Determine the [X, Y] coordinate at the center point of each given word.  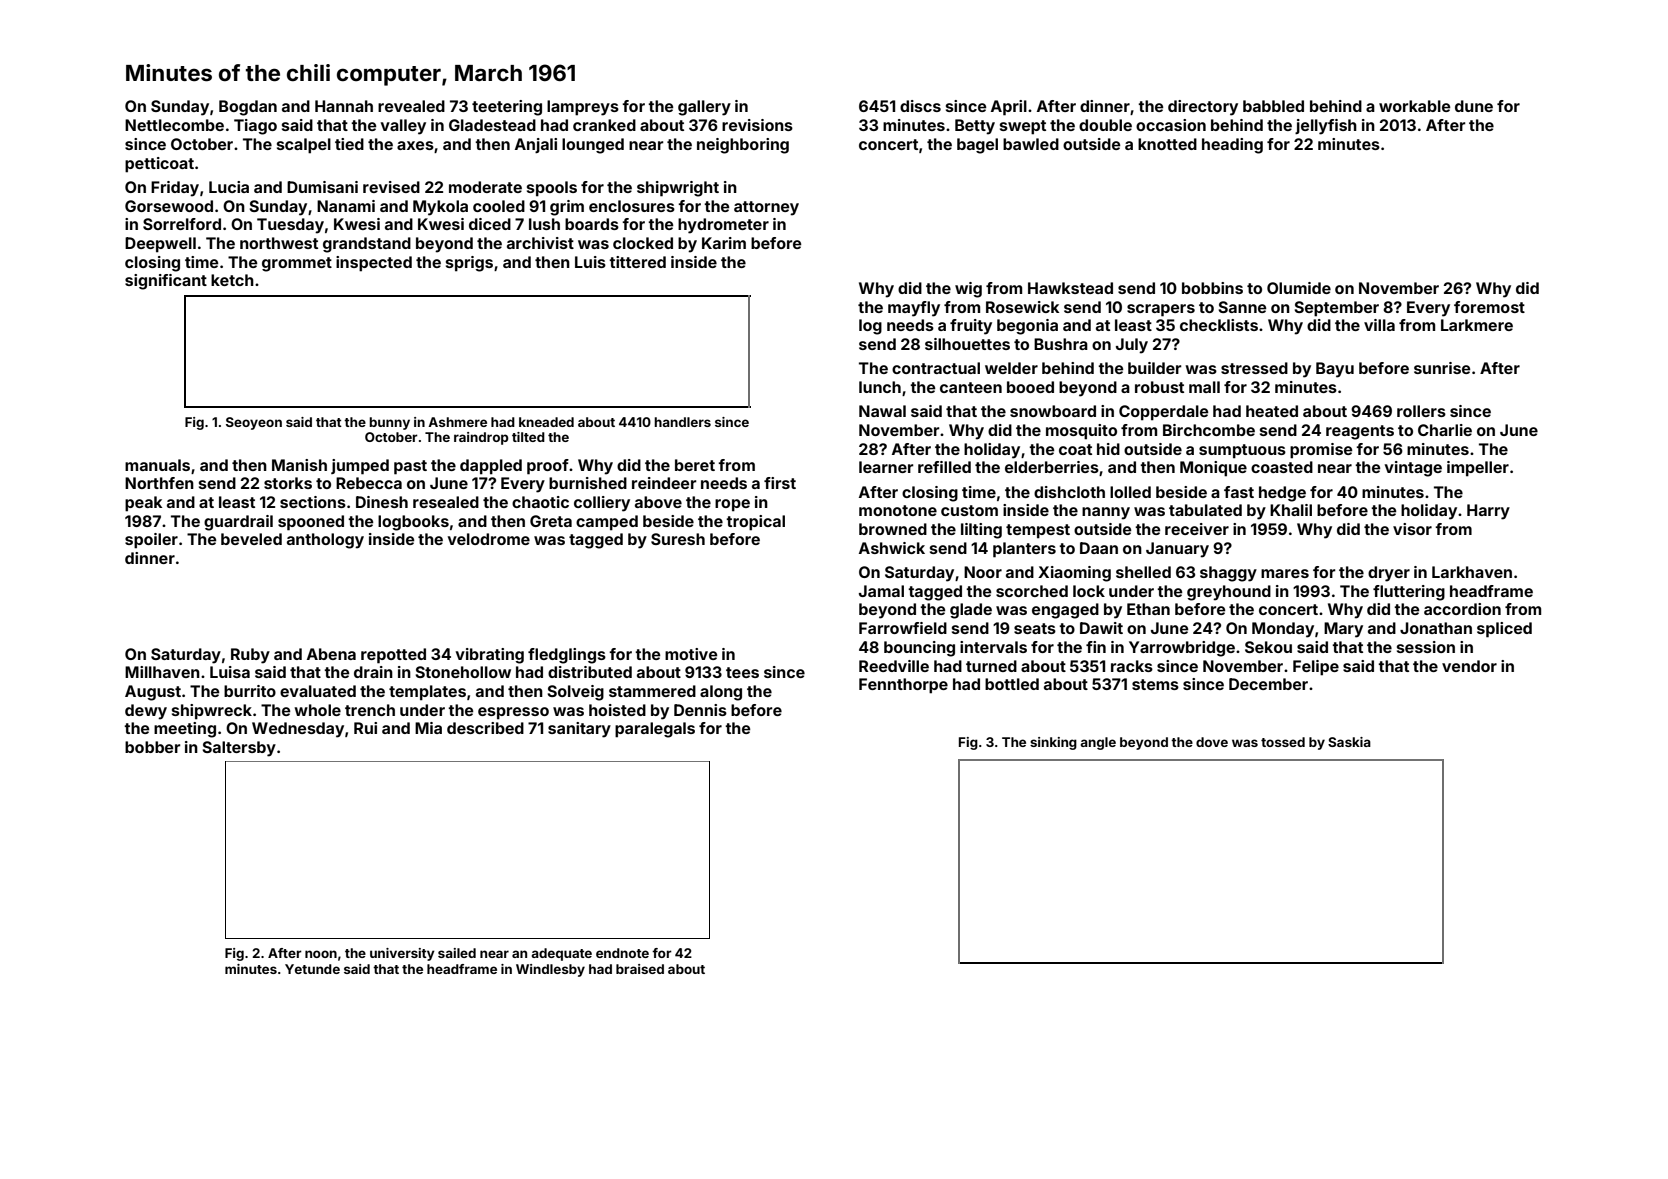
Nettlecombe [174, 125]
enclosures [632, 206]
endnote [622, 953]
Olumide [1299, 288]
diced [490, 224]
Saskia [1349, 742]
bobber [153, 747]
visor [1412, 529]
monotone [898, 510]
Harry [1488, 512]
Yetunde [312, 969]
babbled [1273, 106]
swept [1023, 127]
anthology [325, 541]
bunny [389, 423]
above [658, 502]
